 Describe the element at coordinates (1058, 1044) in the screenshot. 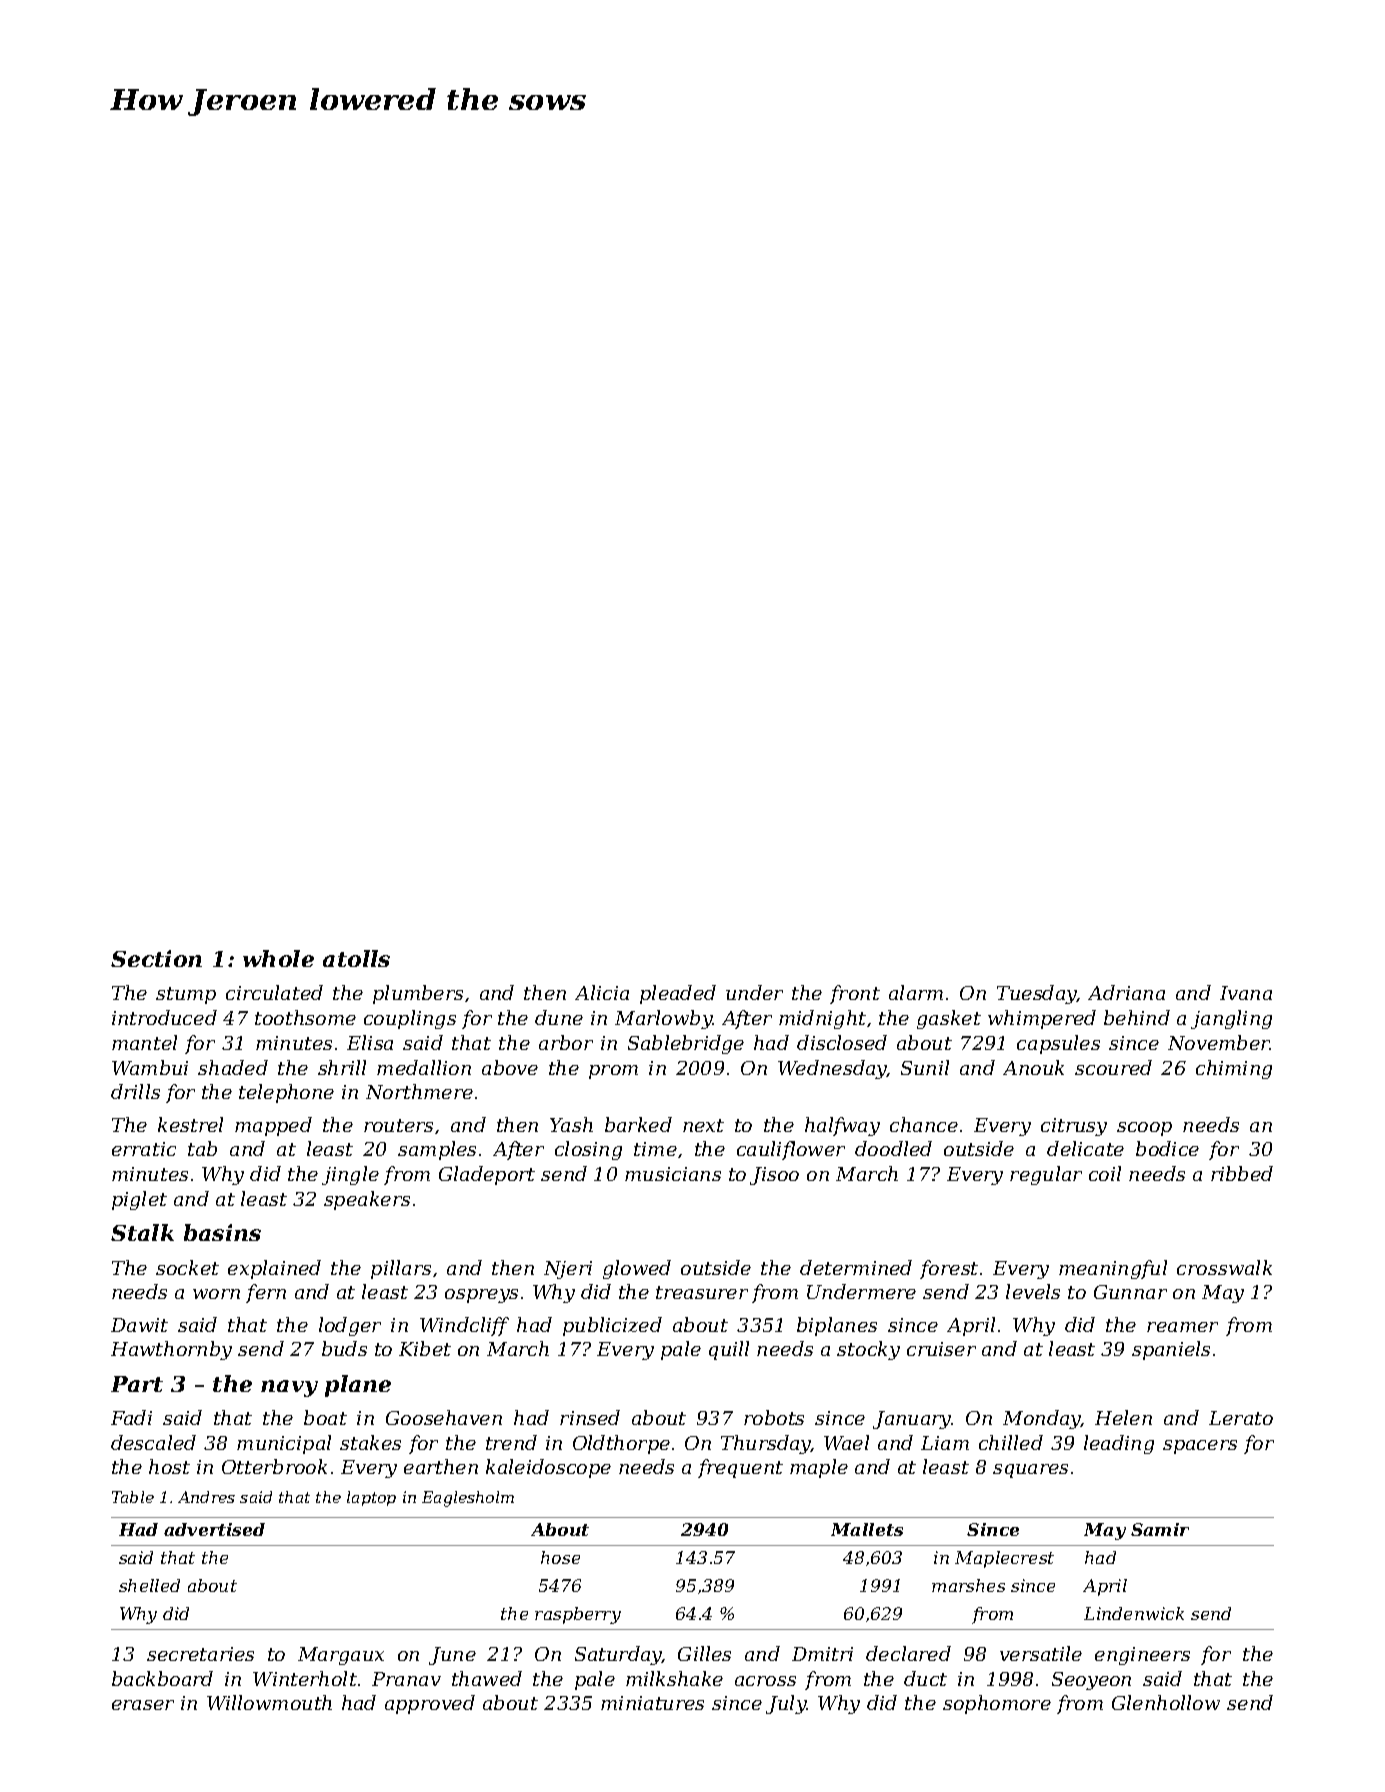

I see `capsules` at that location.
